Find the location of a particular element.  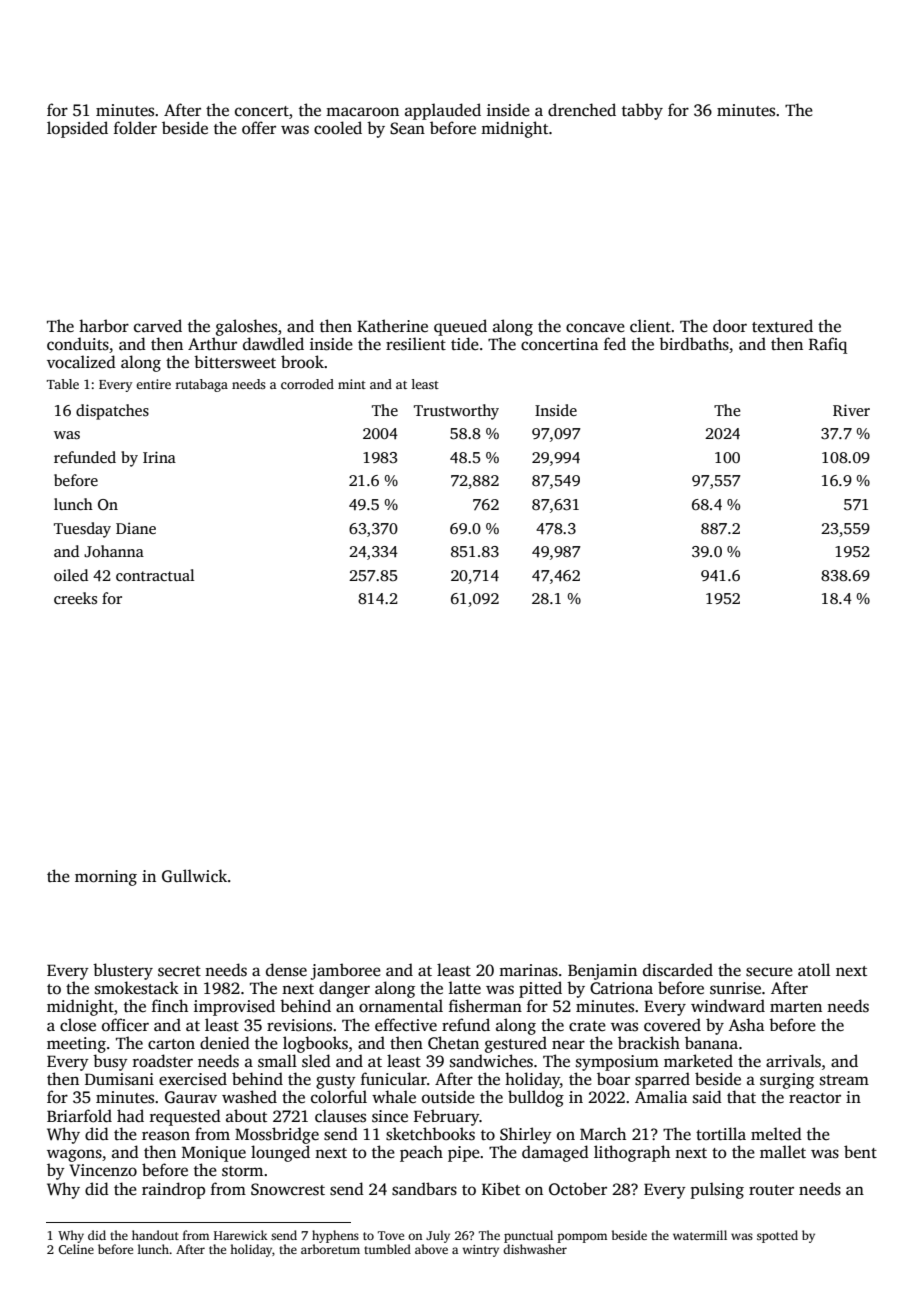

folder is located at coordinates (135, 128).
